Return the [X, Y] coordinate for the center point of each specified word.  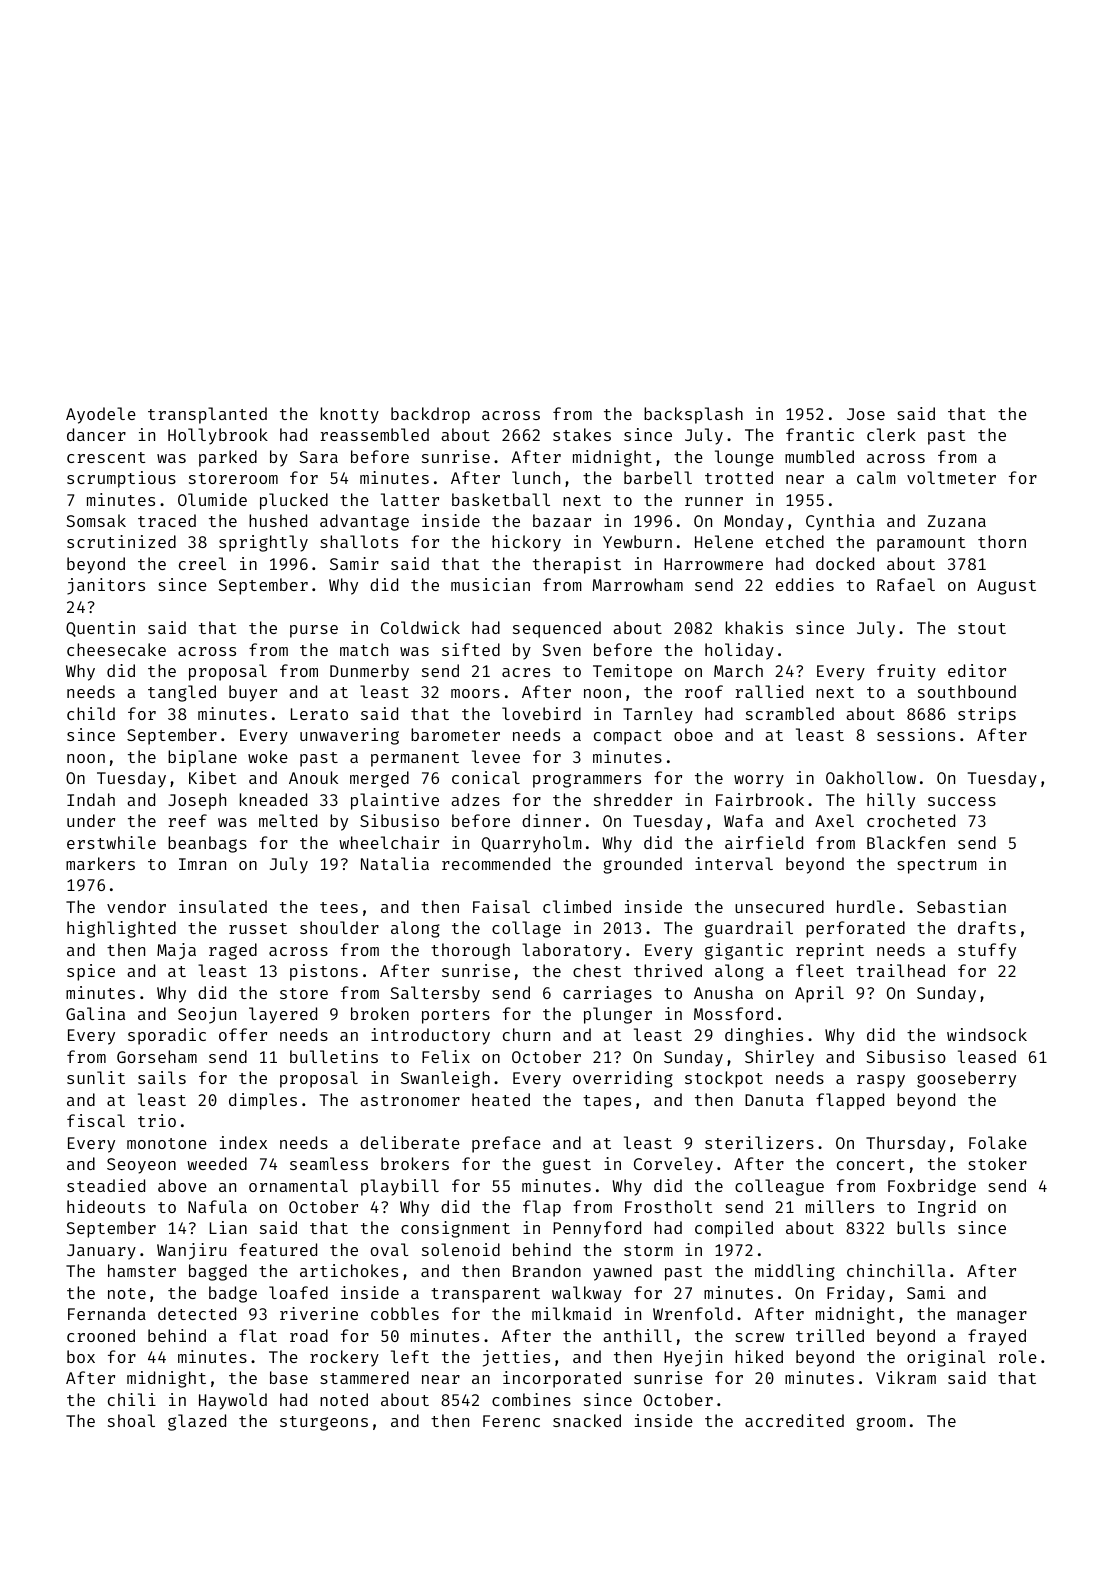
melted [288, 820]
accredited [794, 1420]
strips [987, 715]
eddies [805, 584]
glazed [197, 1422]
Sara [319, 457]
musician [490, 584]
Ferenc [511, 1421]
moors [475, 693]
